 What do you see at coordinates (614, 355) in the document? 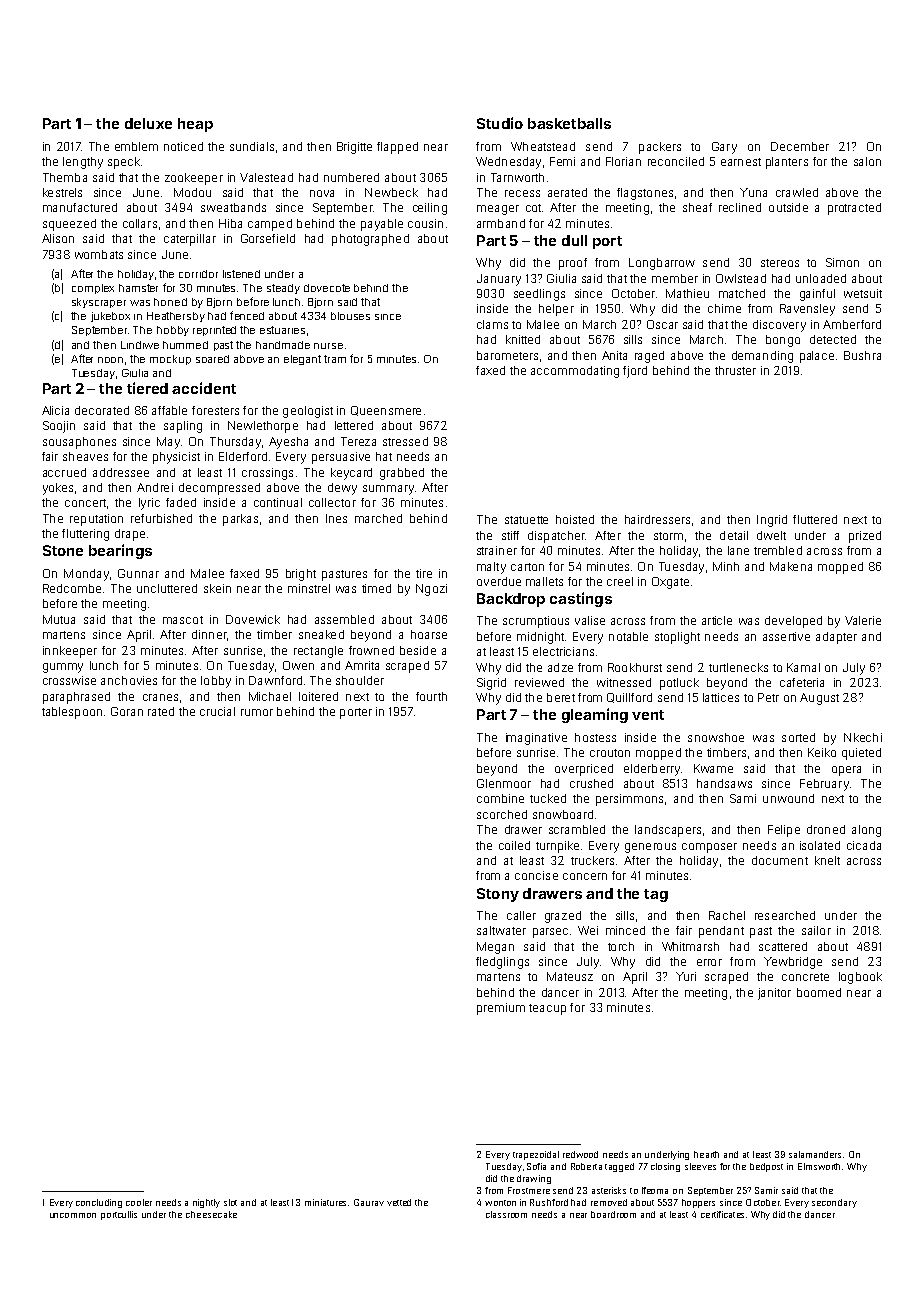
I see `Anita` at bounding box center [614, 355].
